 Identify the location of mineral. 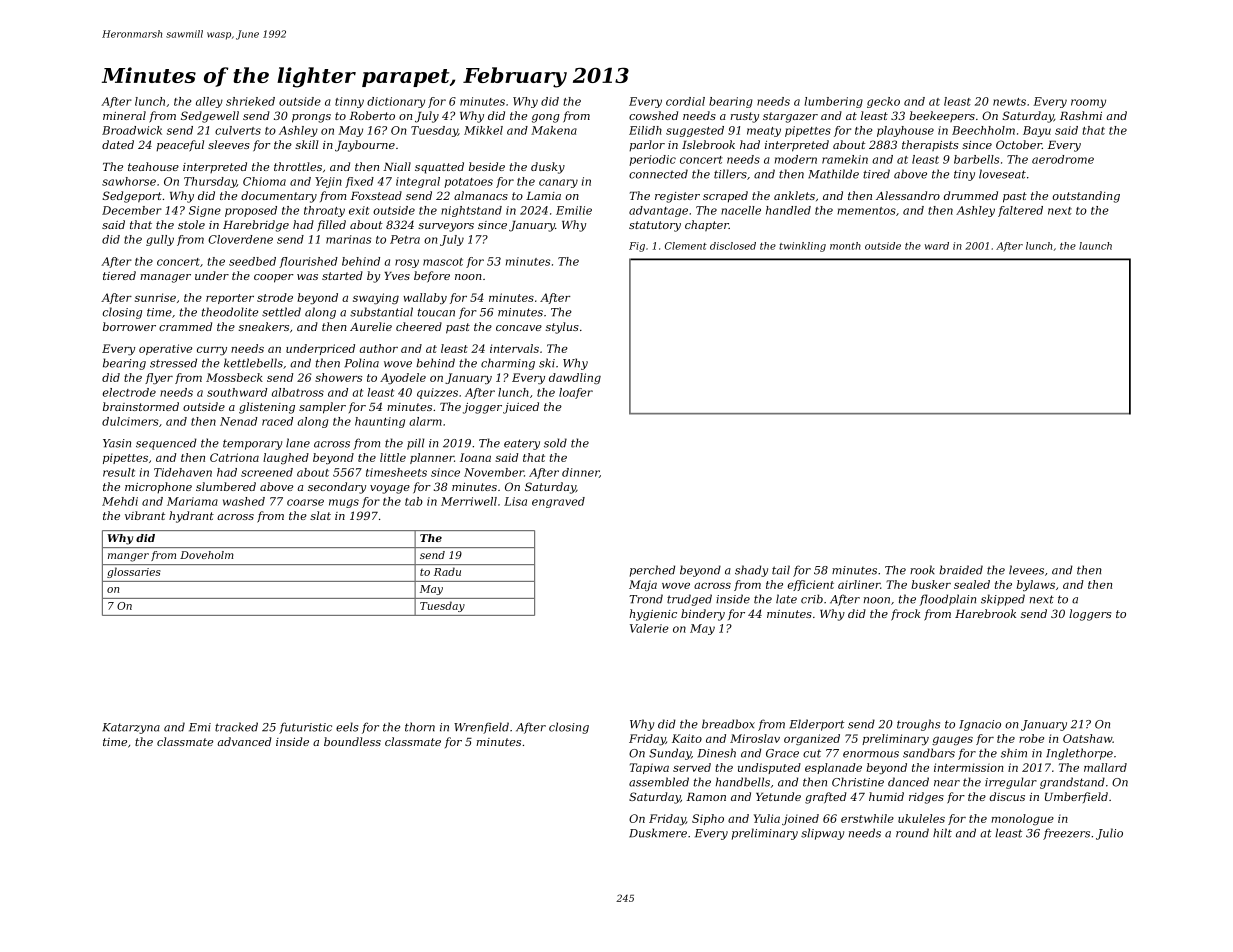
(124, 115).
